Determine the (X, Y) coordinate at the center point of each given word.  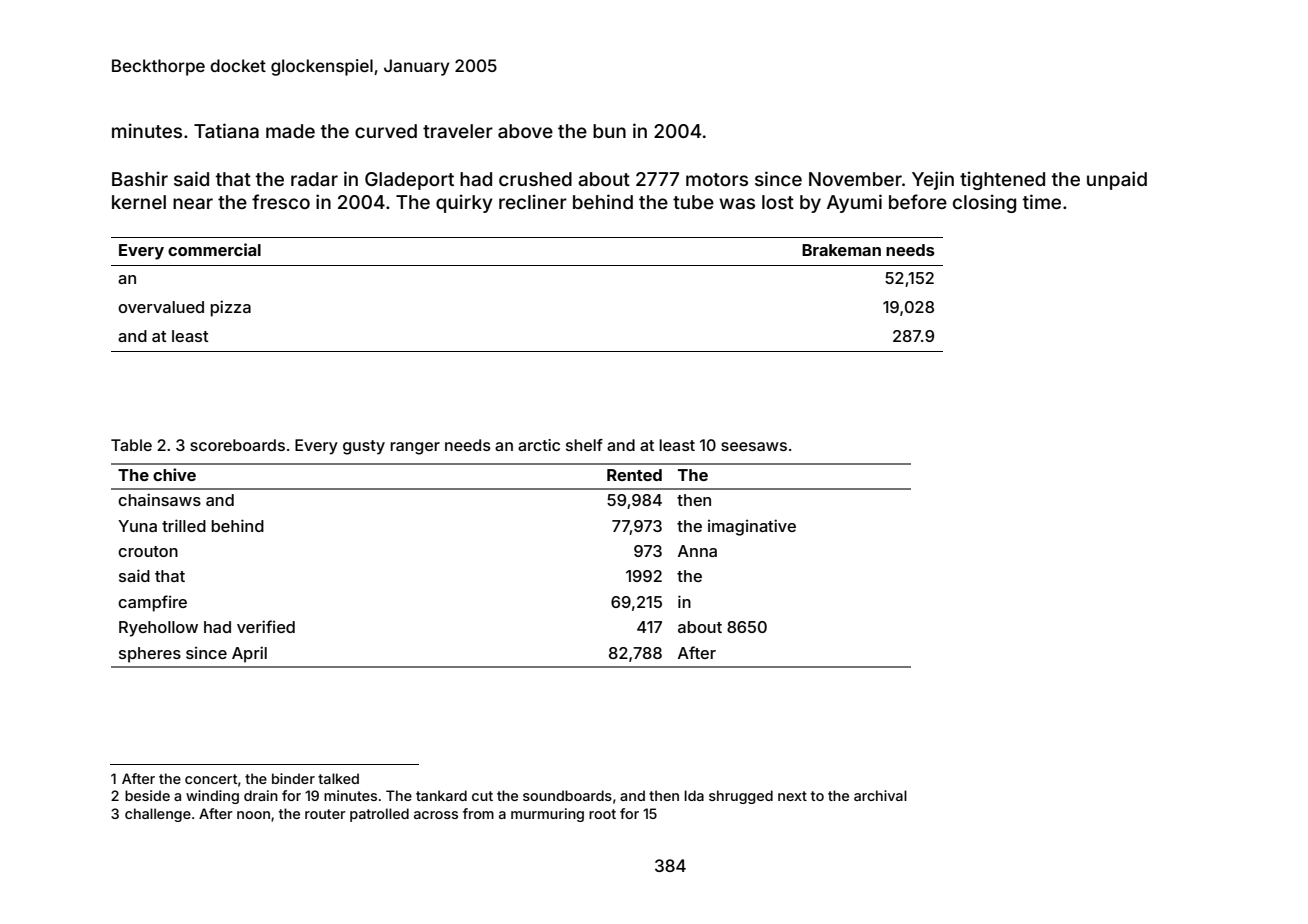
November (855, 179)
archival (880, 795)
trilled (184, 525)
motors (717, 179)
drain (261, 795)
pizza (231, 308)
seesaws (754, 446)
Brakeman (841, 250)
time (1042, 201)
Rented (634, 475)
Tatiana (226, 130)
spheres (150, 655)
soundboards (567, 795)
